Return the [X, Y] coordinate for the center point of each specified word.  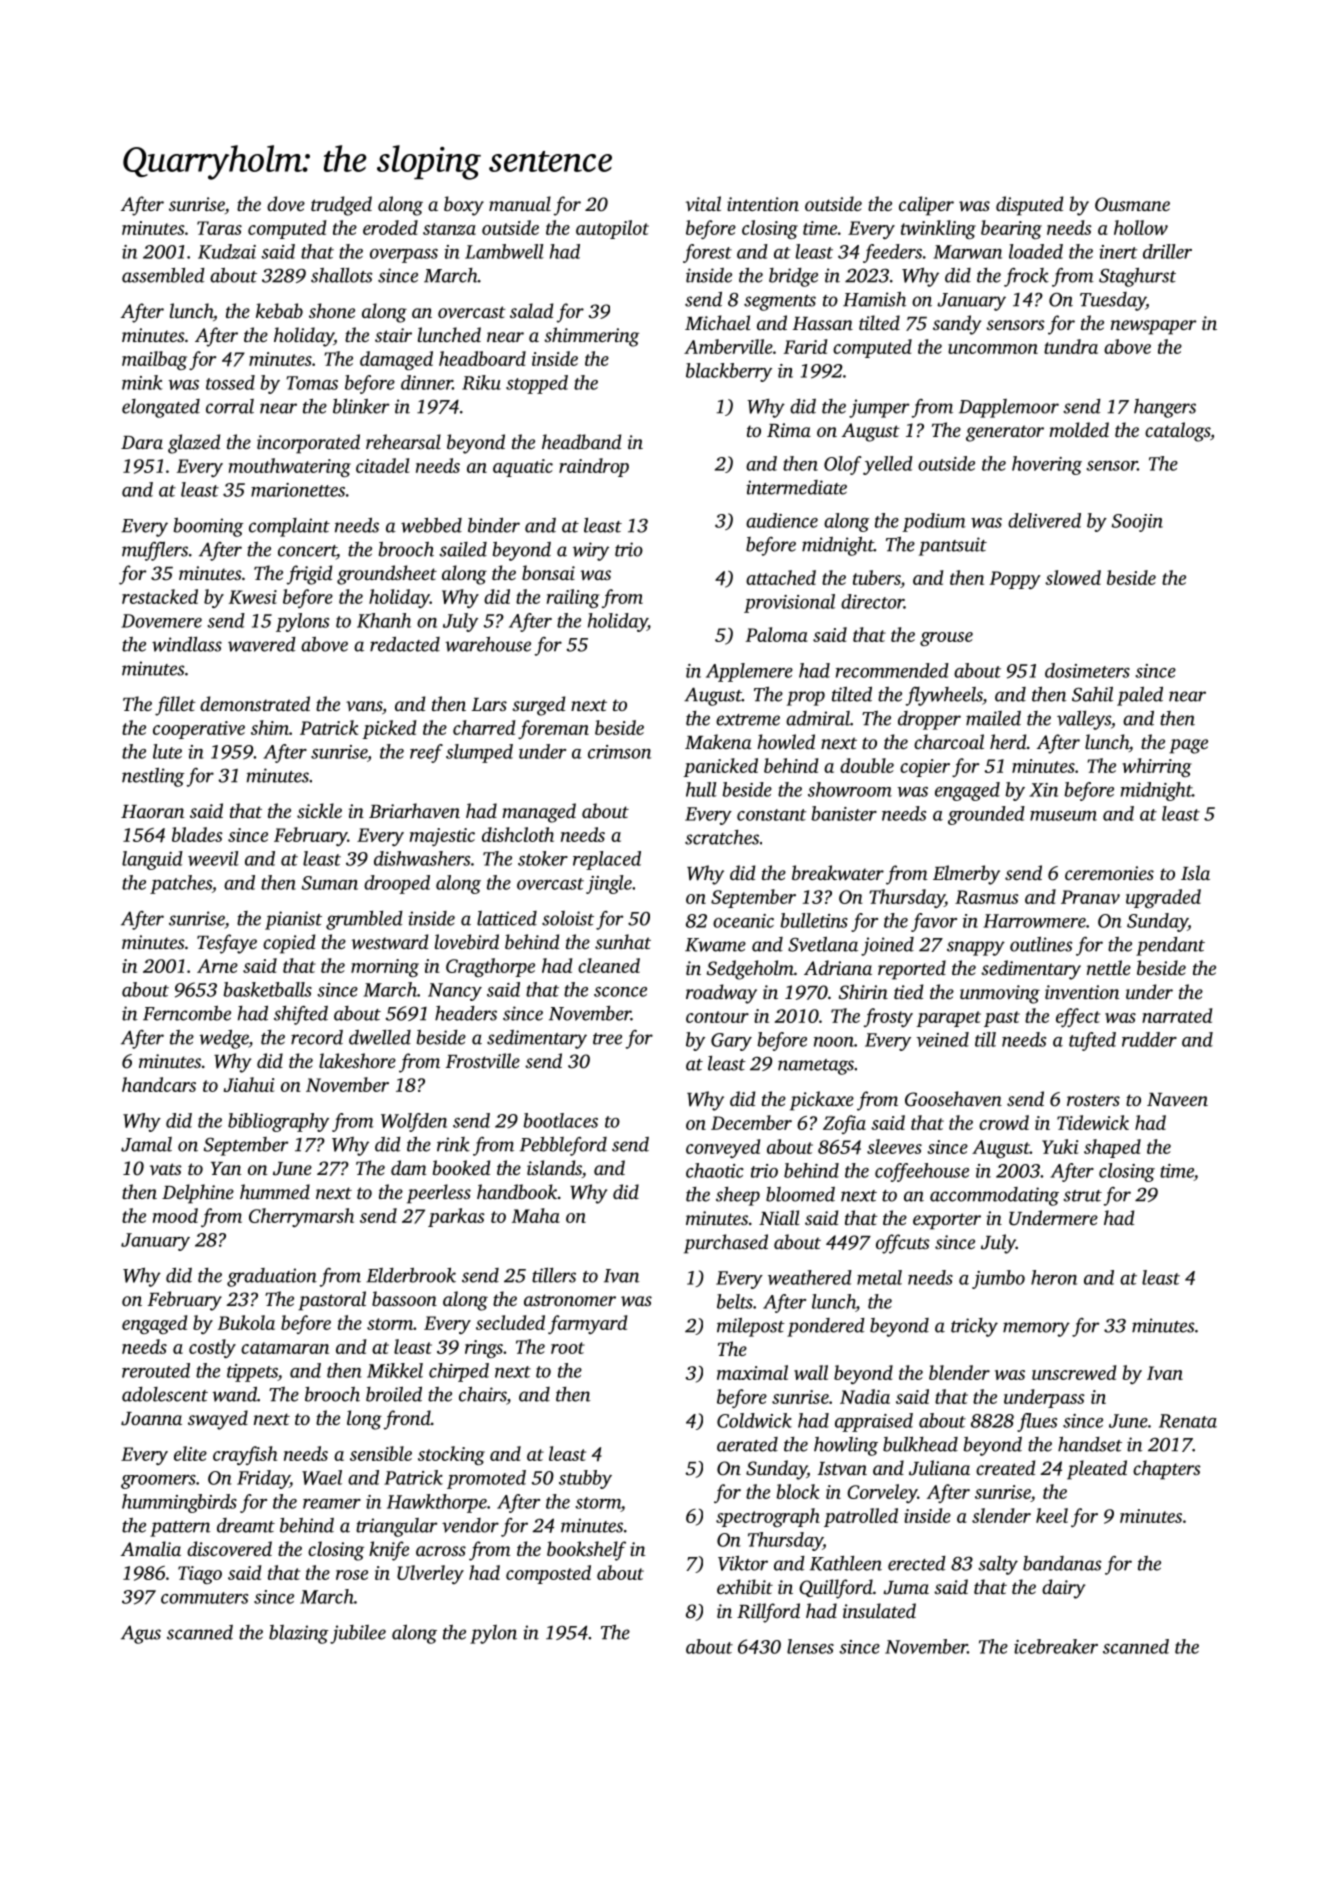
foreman [553, 729]
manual [520, 203]
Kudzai [227, 251]
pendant [1170, 946]
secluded [510, 1322]
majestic [442, 837]
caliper [926, 206]
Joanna [151, 1419]
